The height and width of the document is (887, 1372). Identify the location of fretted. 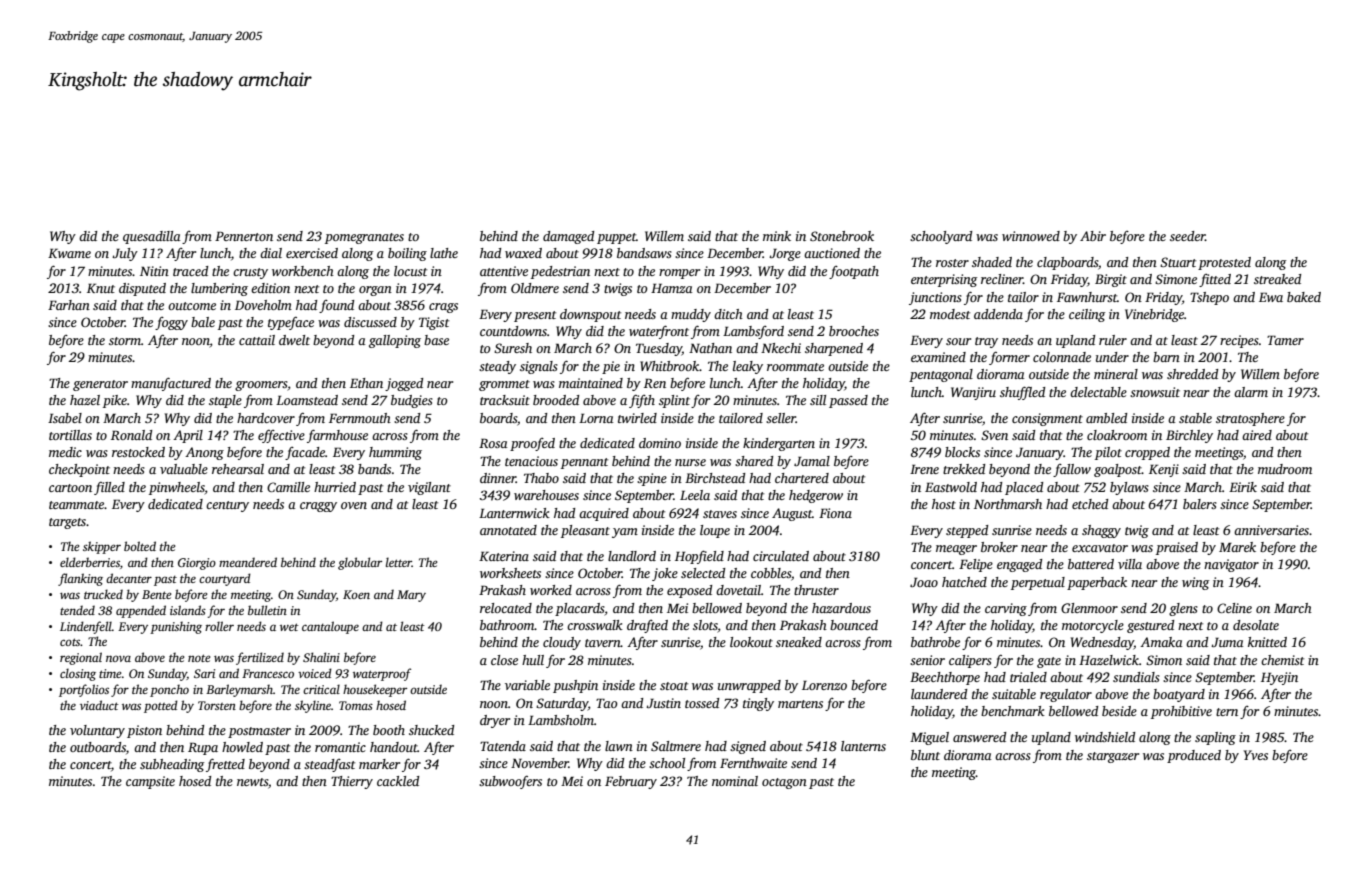
(225, 765).
